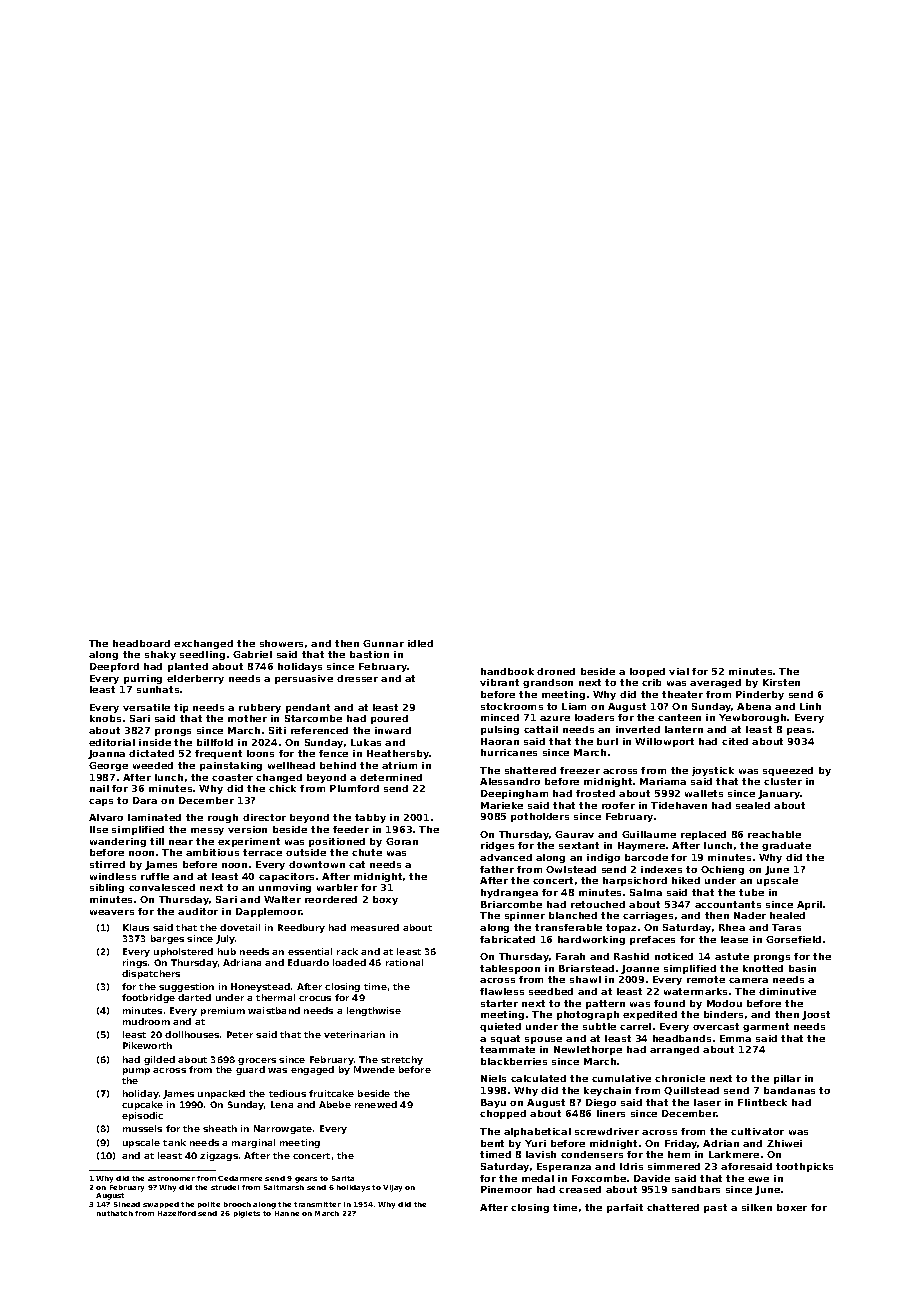  What do you see at coordinates (786, 846) in the document?
I see `graduate` at bounding box center [786, 846].
